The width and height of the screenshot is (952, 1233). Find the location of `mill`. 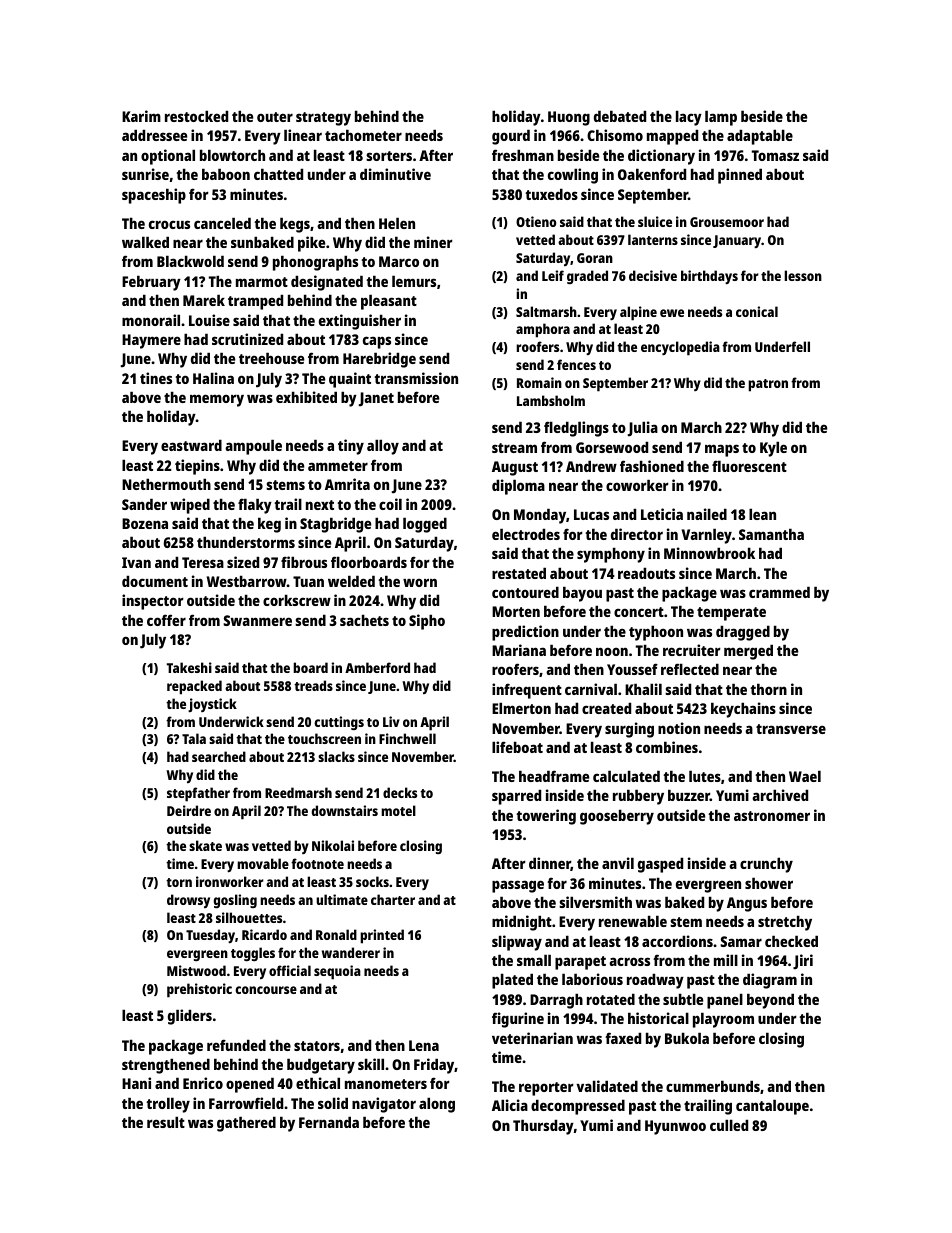

mill is located at coordinates (726, 960).
